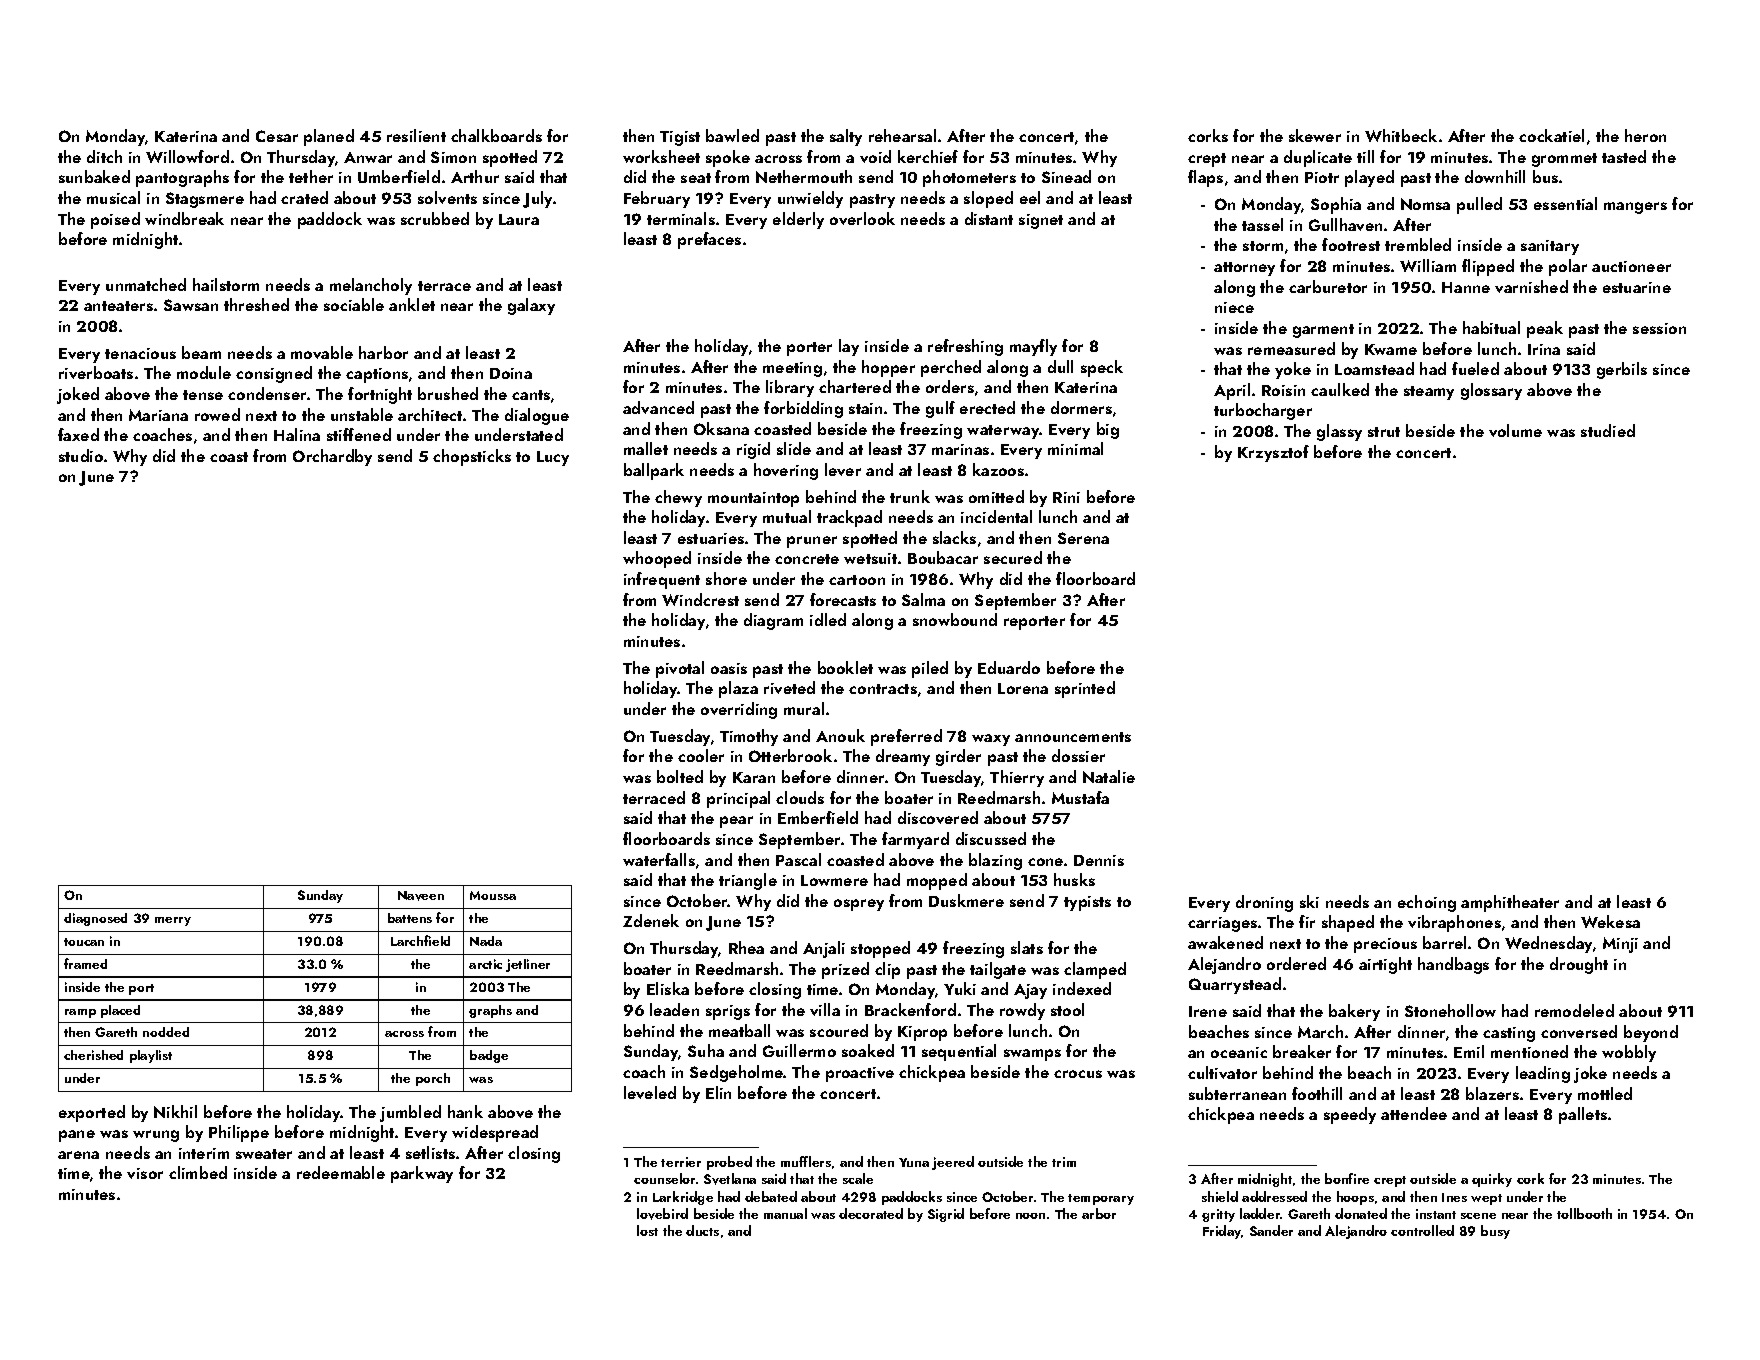 This document has width=1760, height=1360. What do you see at coordinates (702, 1230) in the document?
I see `ducts` at bounding box center [702, 1230].
